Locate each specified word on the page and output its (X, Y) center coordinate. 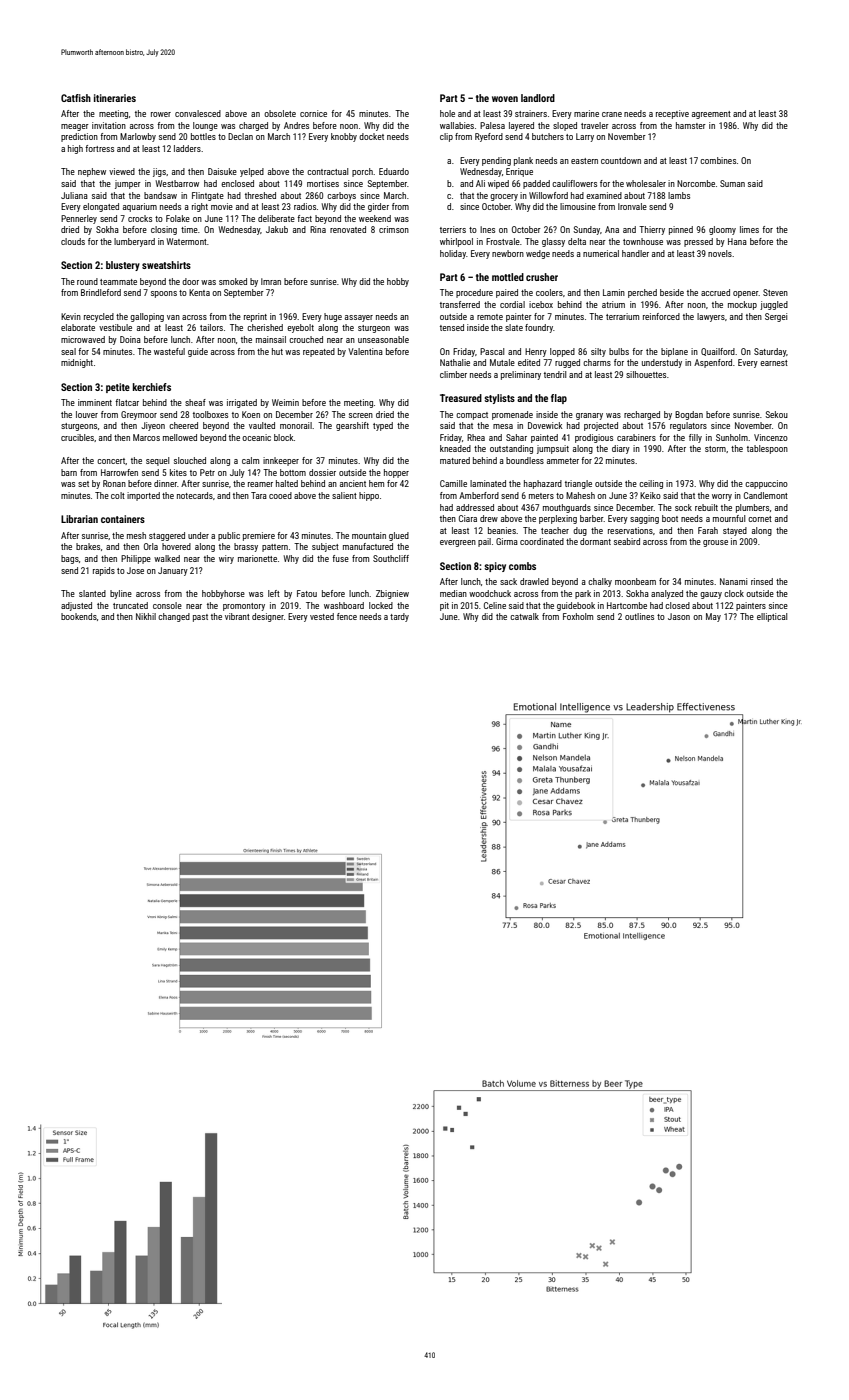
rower (161, 114)
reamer (260, 484)
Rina (318, 229)
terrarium (622, 316)
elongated (101, 207)
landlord (538, 98)
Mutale (502, 362)
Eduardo (394, 171)
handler (635, 253)
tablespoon (767, 449)
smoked (233, 281)
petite (118, 388)
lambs (679, 195)
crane (612, 114)
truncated (130, 605)
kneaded (455, 448)
